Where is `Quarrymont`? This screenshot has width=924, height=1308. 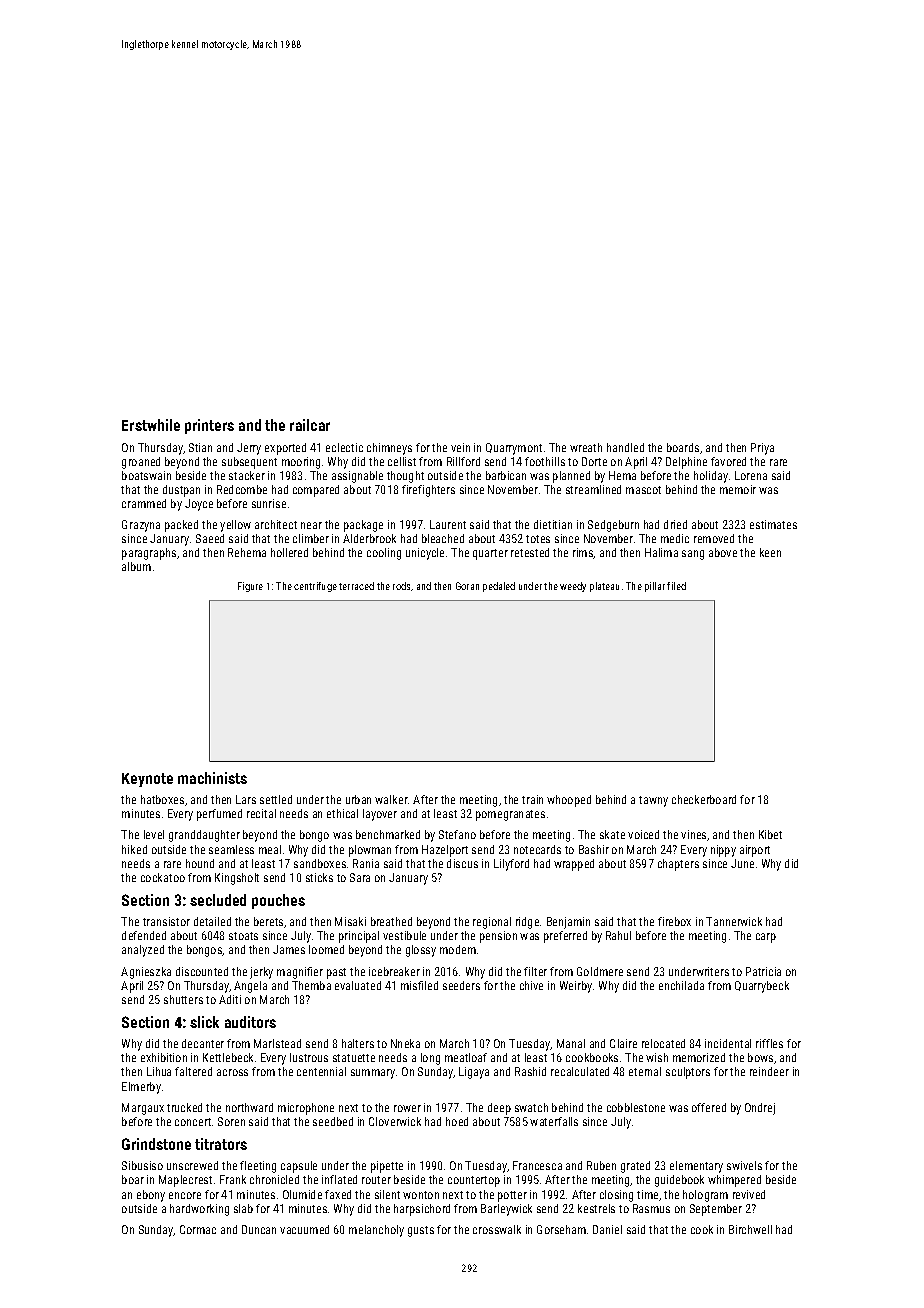
Quarrymont is located at coordinates (514, 449).
